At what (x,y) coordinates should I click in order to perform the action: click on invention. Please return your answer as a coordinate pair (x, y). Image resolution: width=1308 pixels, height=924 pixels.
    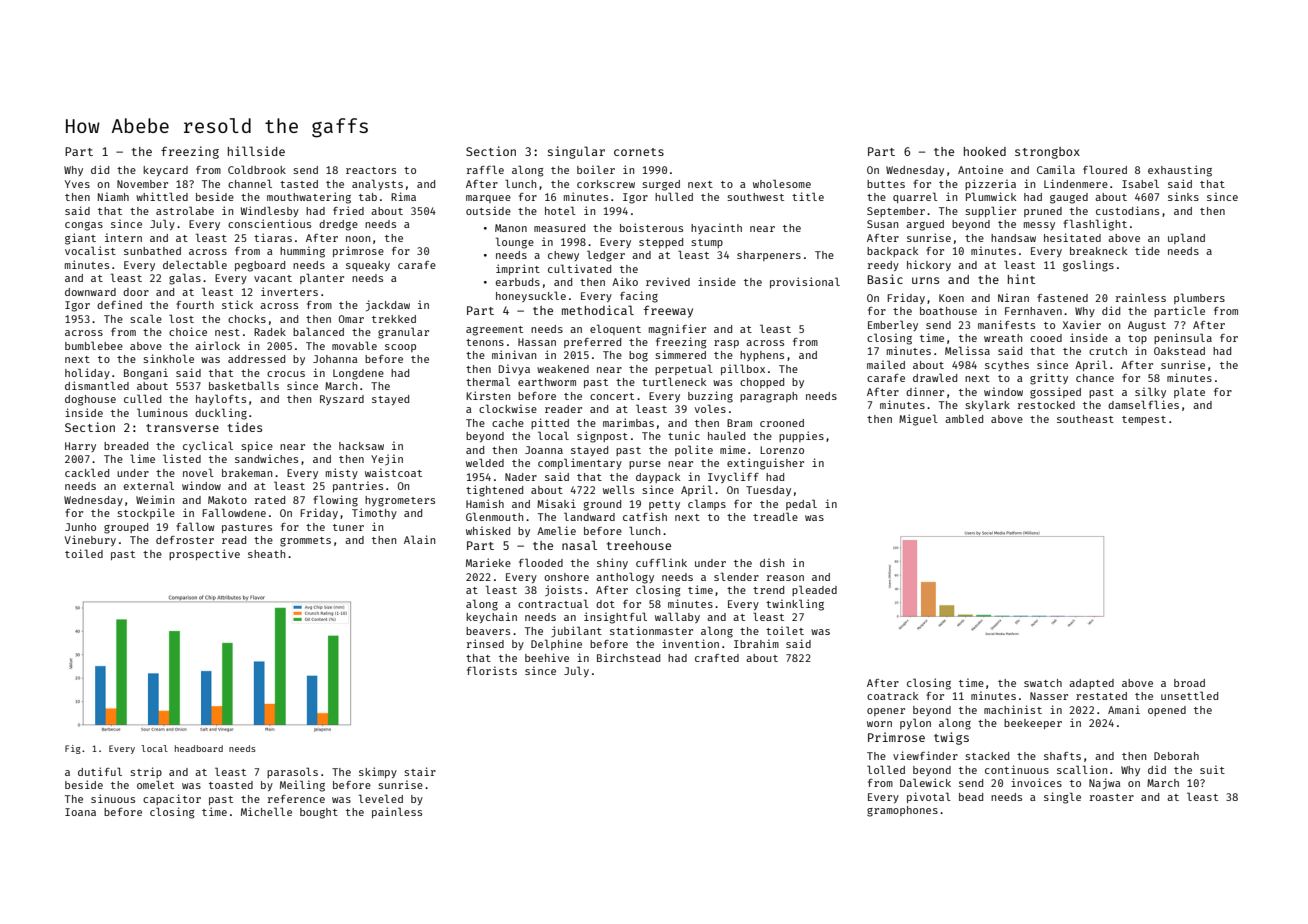
    Looking at the image, I should click on (690, 643).
